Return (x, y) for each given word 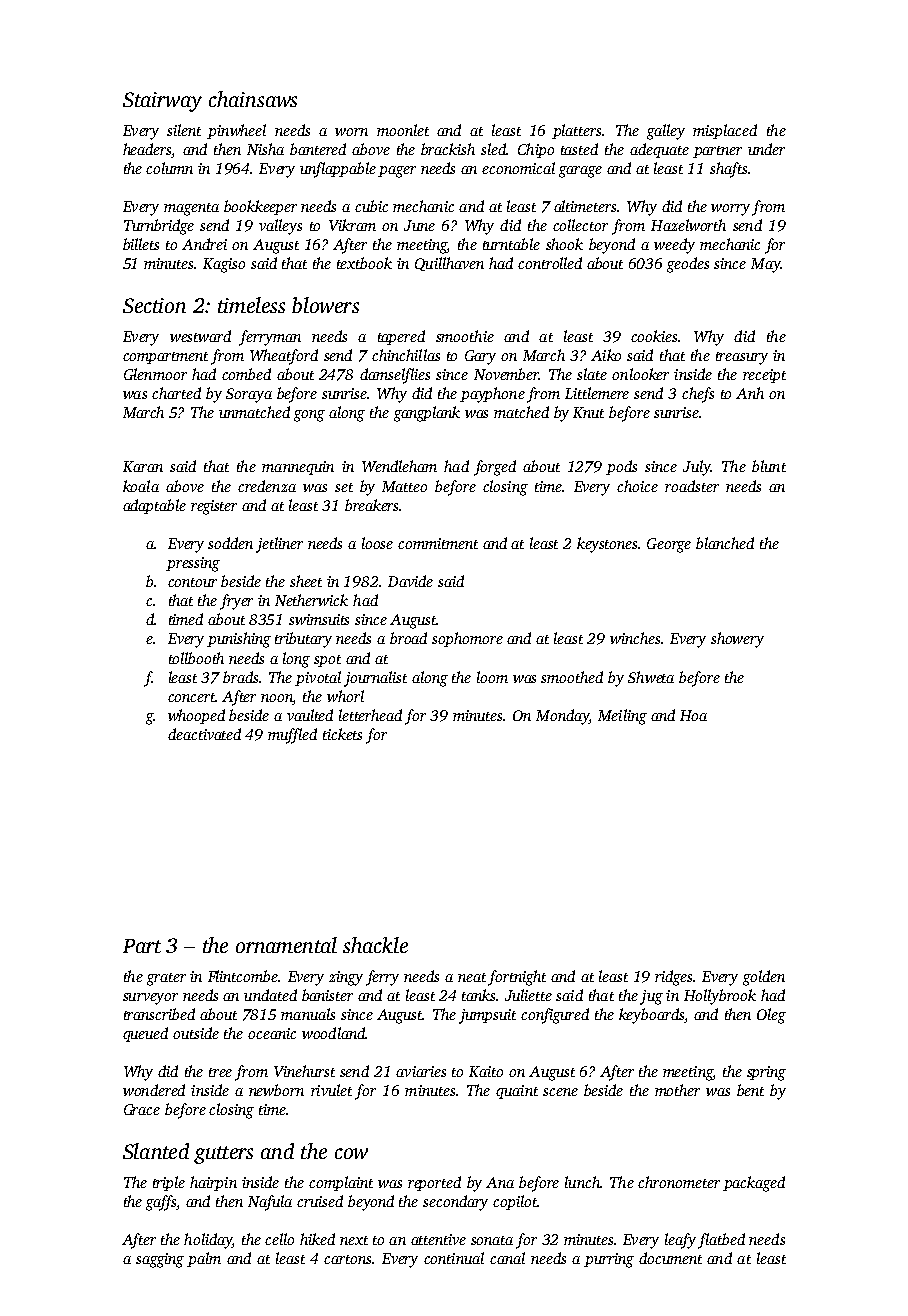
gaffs (161, 1203)
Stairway (162, 102)
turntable (511, 244)
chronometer (679, 1182)
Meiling (622, 717)
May (766, 265)
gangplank (427, 414)
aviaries (421, 1071)
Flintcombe (243, 976)
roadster (692, 486)
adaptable (154, 506)
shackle (375, 945)
